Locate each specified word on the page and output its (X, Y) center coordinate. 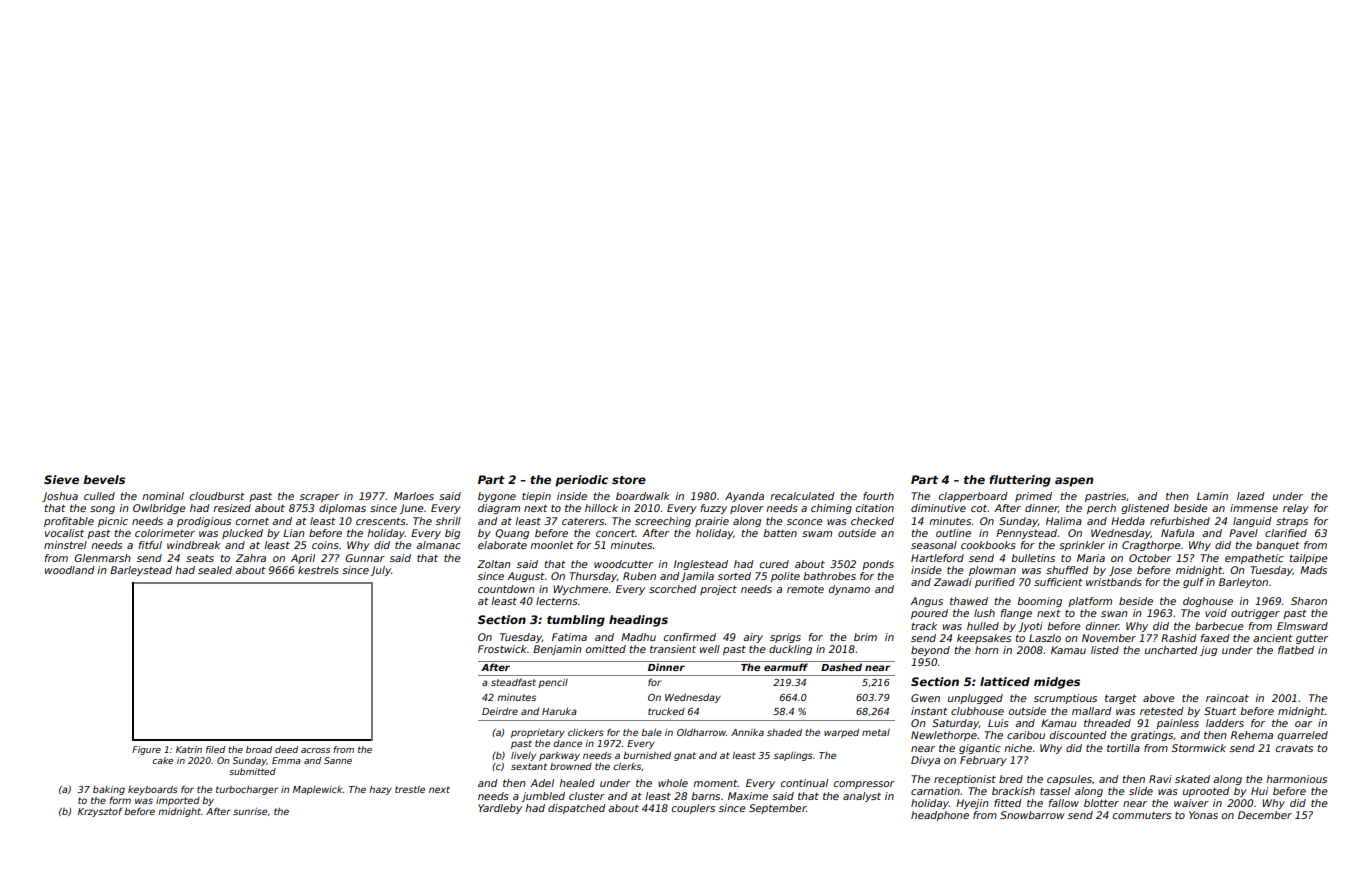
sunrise (250, 811)
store (629, 480)
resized (232, 508)
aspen (1074, 482)
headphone (940, 816)
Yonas (1203, 815)
